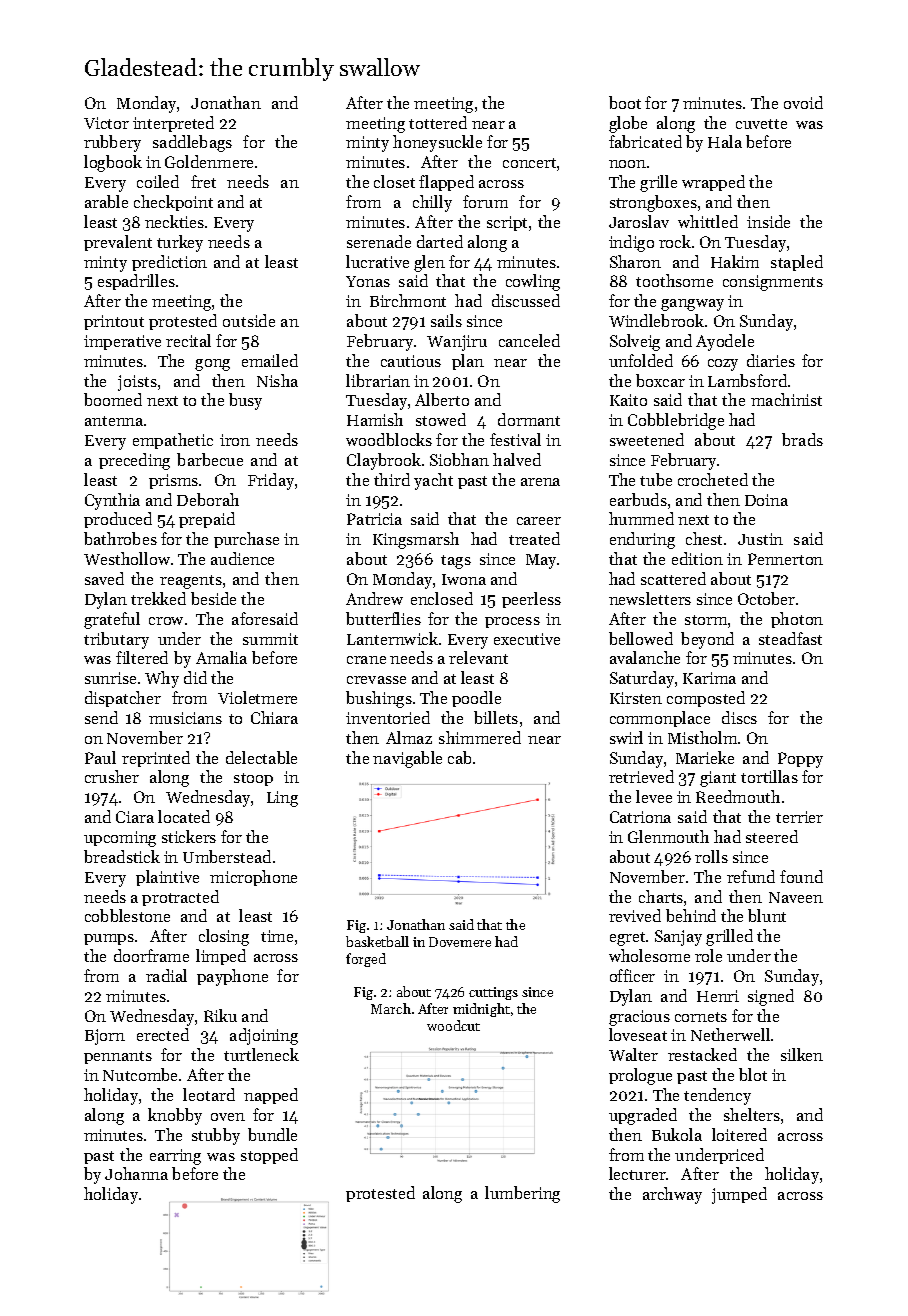  Describe the element at coordinates (210, 459) in the screenshot. I see `barbecue` at that location.
